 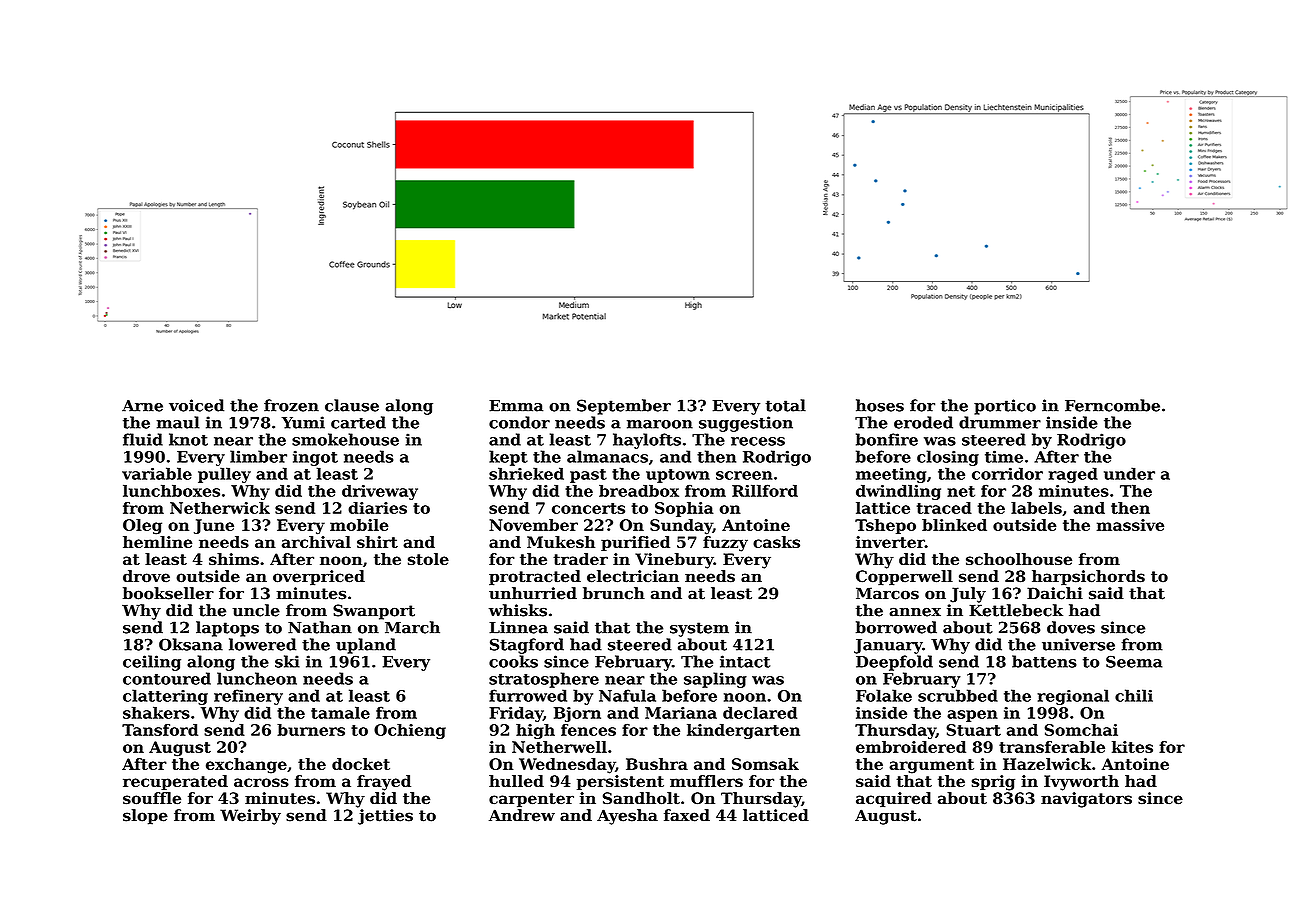 What do you see at coordinates (577, 714) in the document?
I see `Bjorn` at bounding box center [577, 714].
